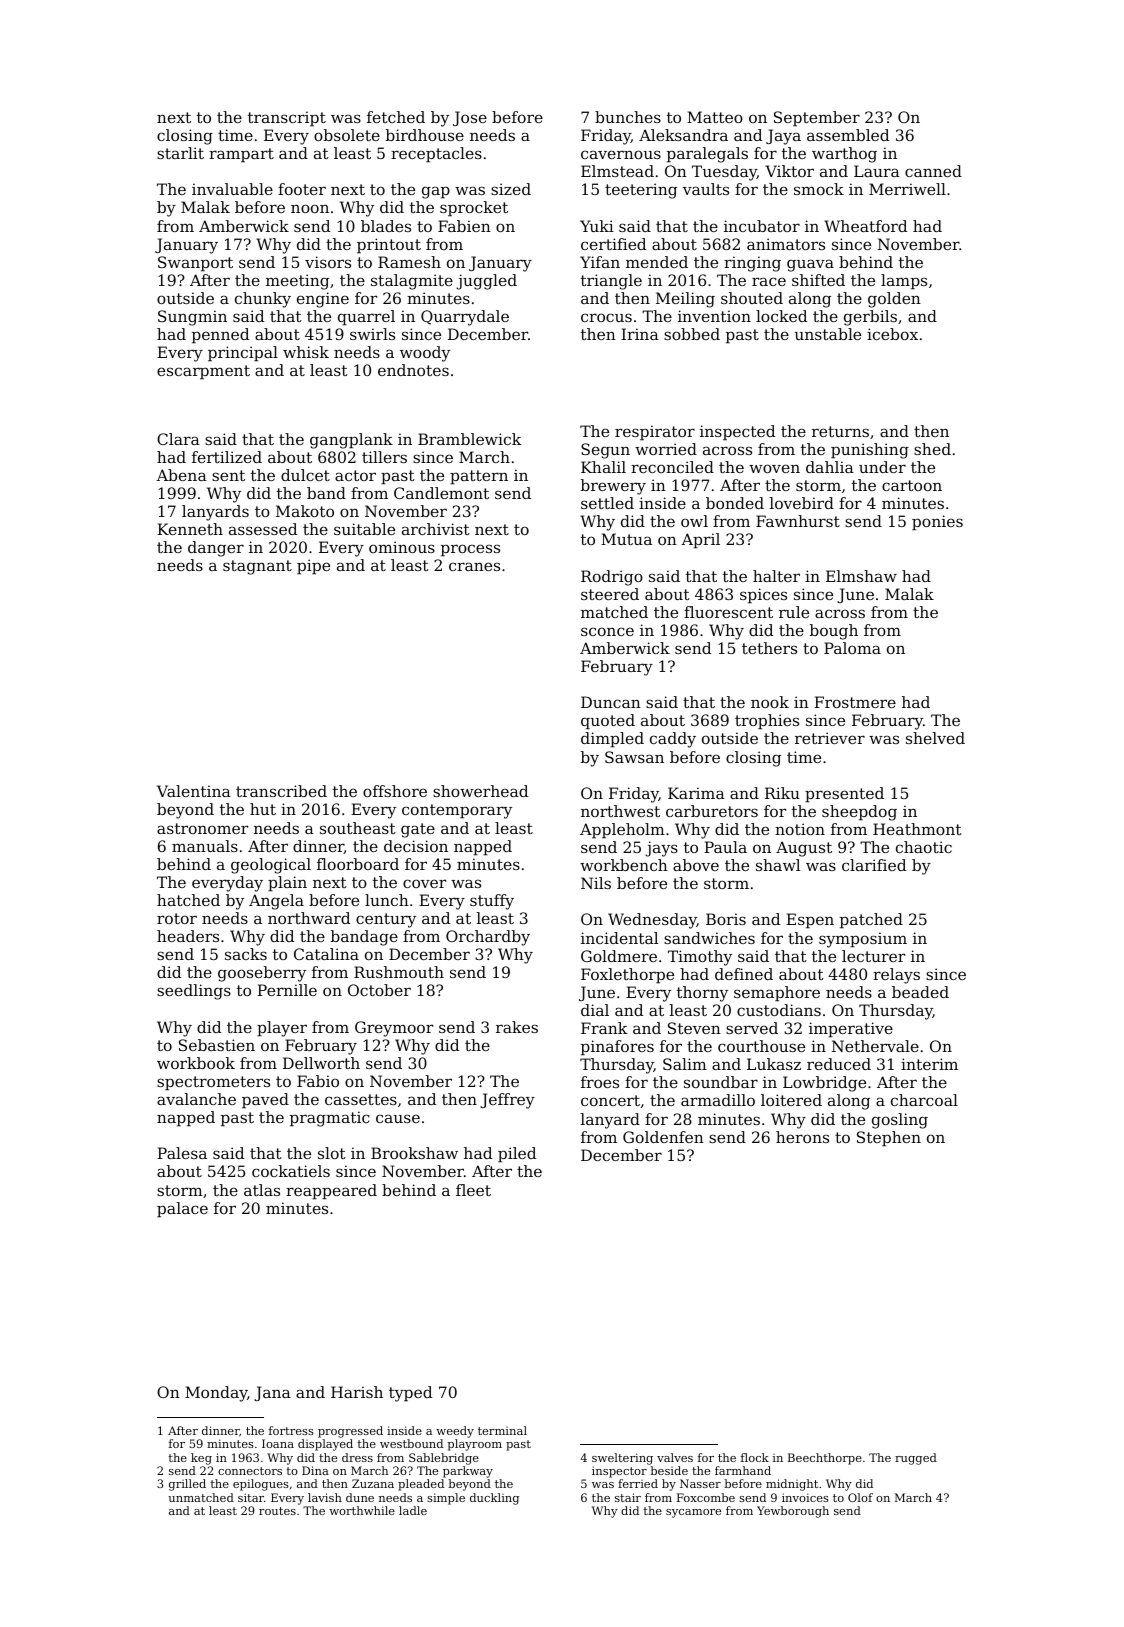 The width and height of the screenshot is (1124, 1627). What do you see at coordinates (470, 118) in the screenshot?
I see `Jose` at bounding box center [470, 118].
